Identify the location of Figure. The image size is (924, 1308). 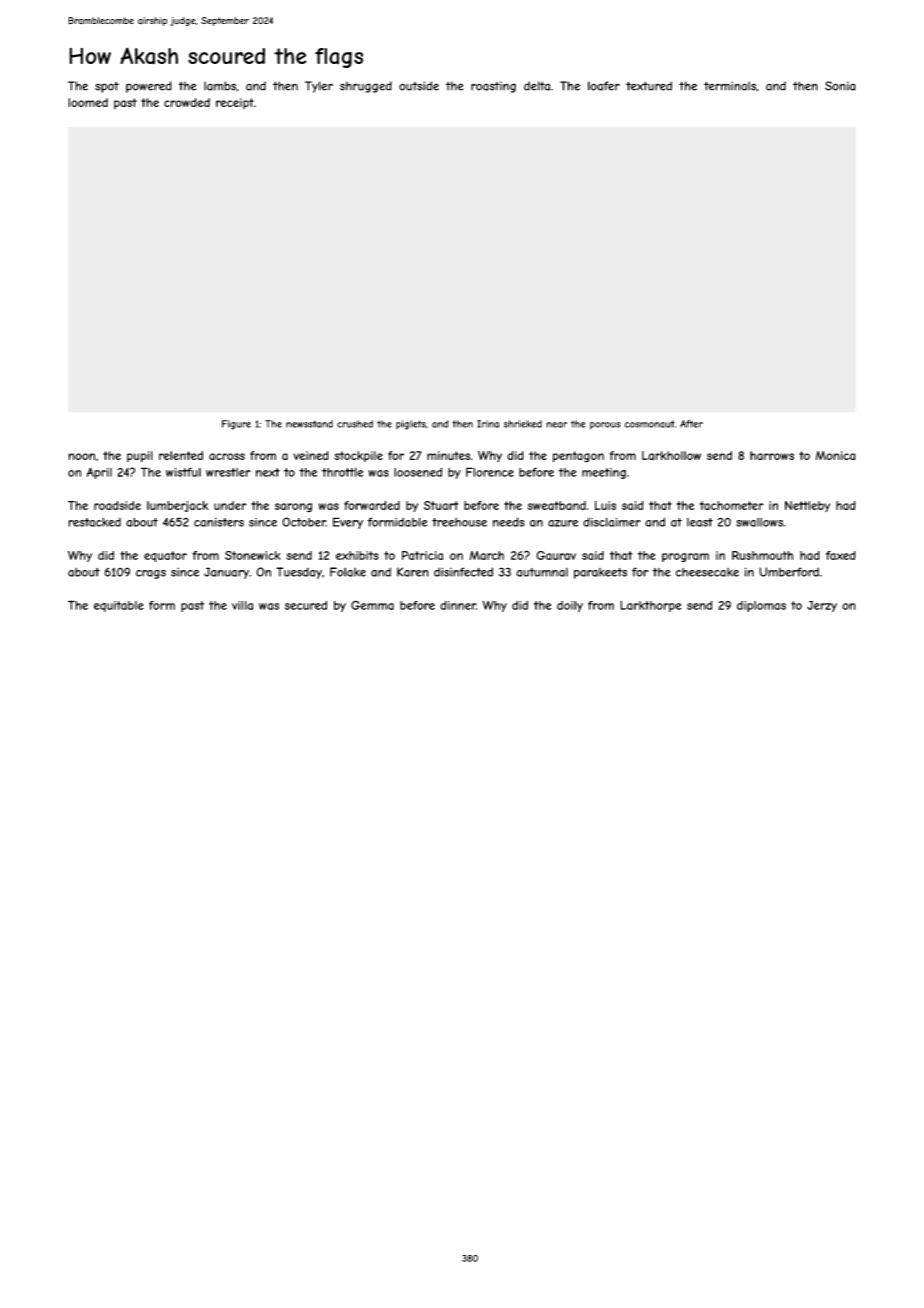
(236, 425).
